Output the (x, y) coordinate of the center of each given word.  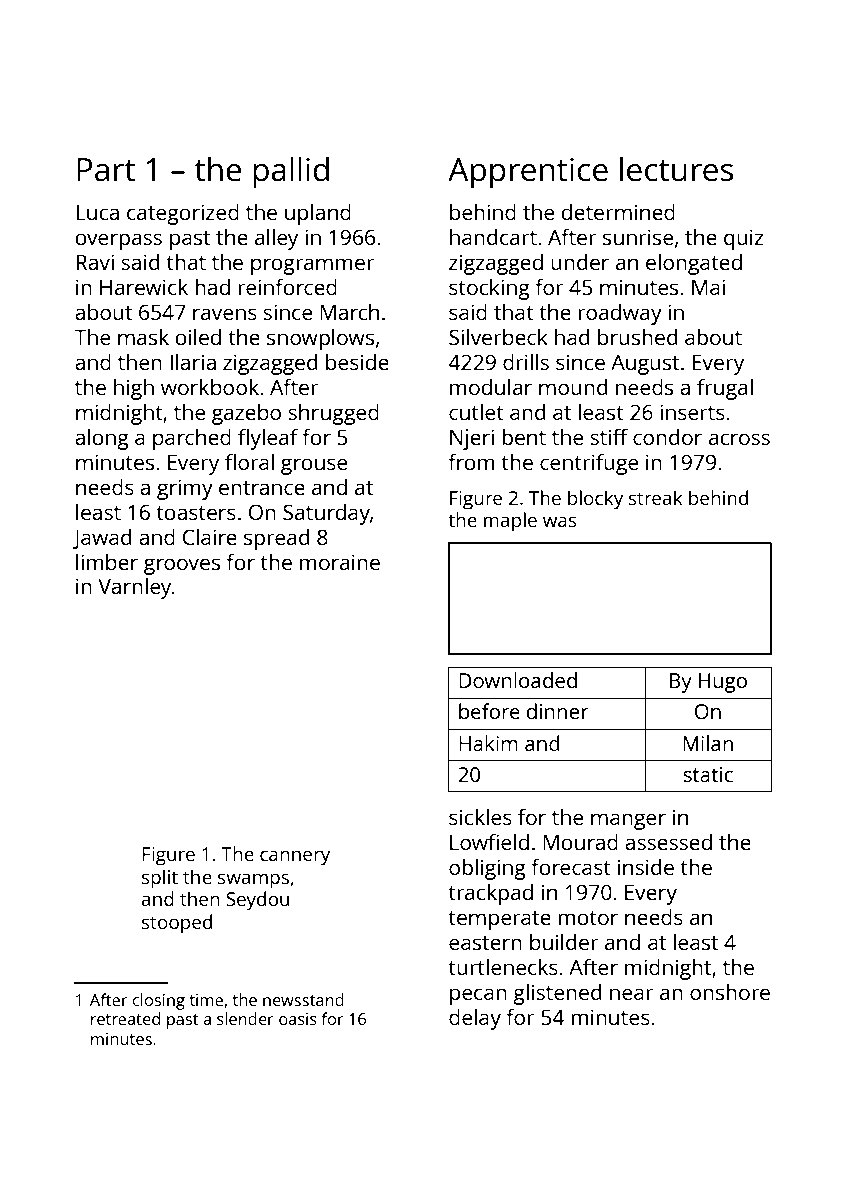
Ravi (95, 262)
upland (318, 214)
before (489, 711)
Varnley (134, 588)
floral (249, 462)
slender (245, 1018)
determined (618, 212)
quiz (743, 239)
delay (475, 1019)
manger (628, 821)
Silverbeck (498, 337)
